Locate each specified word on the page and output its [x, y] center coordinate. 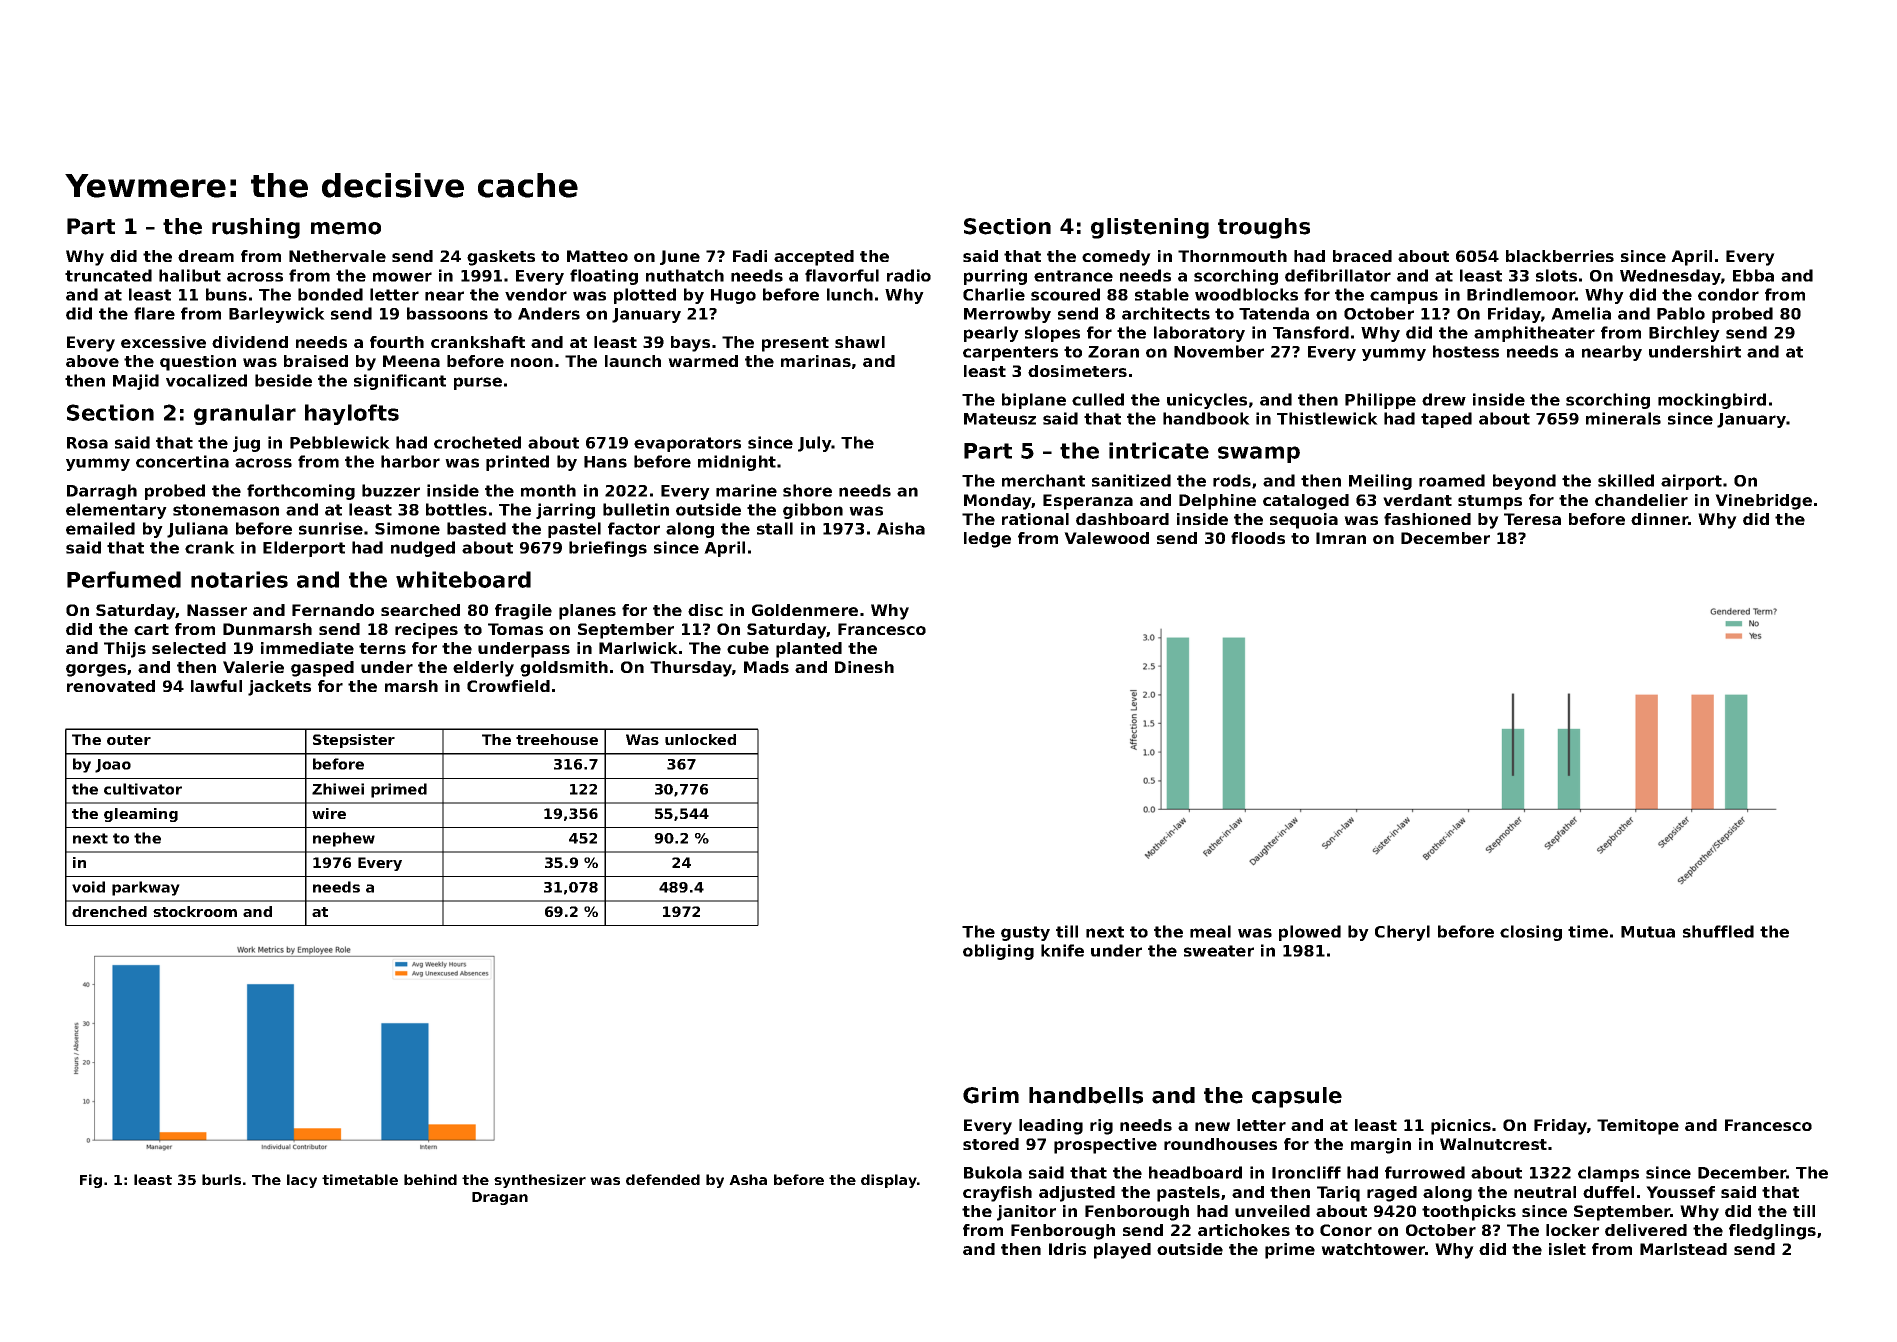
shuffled [1718, 931]
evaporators [687, 444]
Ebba [1753, 275]
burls [221, 1179]
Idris [1067, 1249]
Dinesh [864, 667]
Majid [136, 382]
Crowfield [508, 686]
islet [1567, 1249]
